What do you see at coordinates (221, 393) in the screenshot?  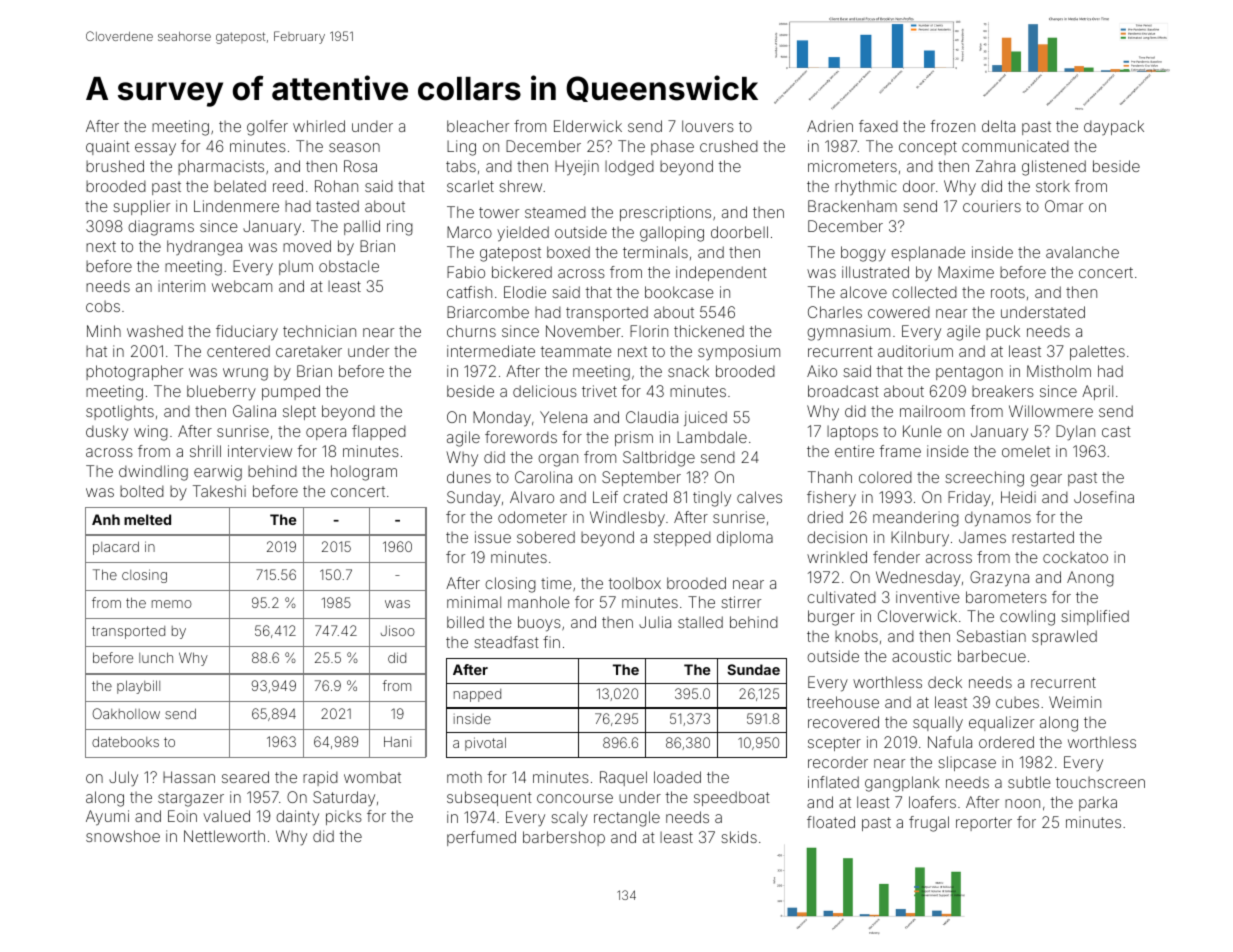 I see `blueberry` at bounding box center [221, 393].
